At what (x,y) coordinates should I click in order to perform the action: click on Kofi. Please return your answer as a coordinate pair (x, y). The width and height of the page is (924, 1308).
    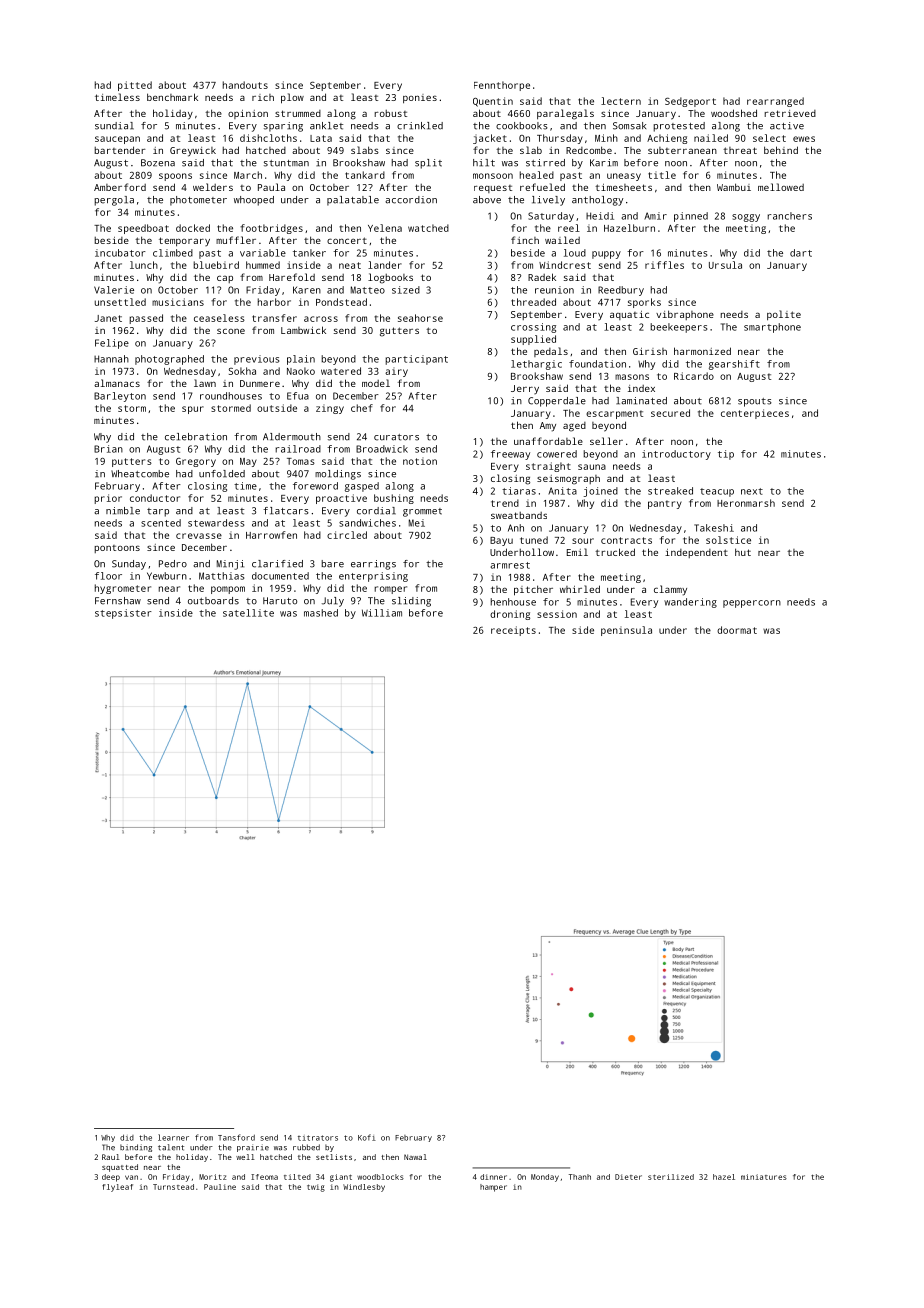
    Looking at the image, I should click on (367, 1137).
